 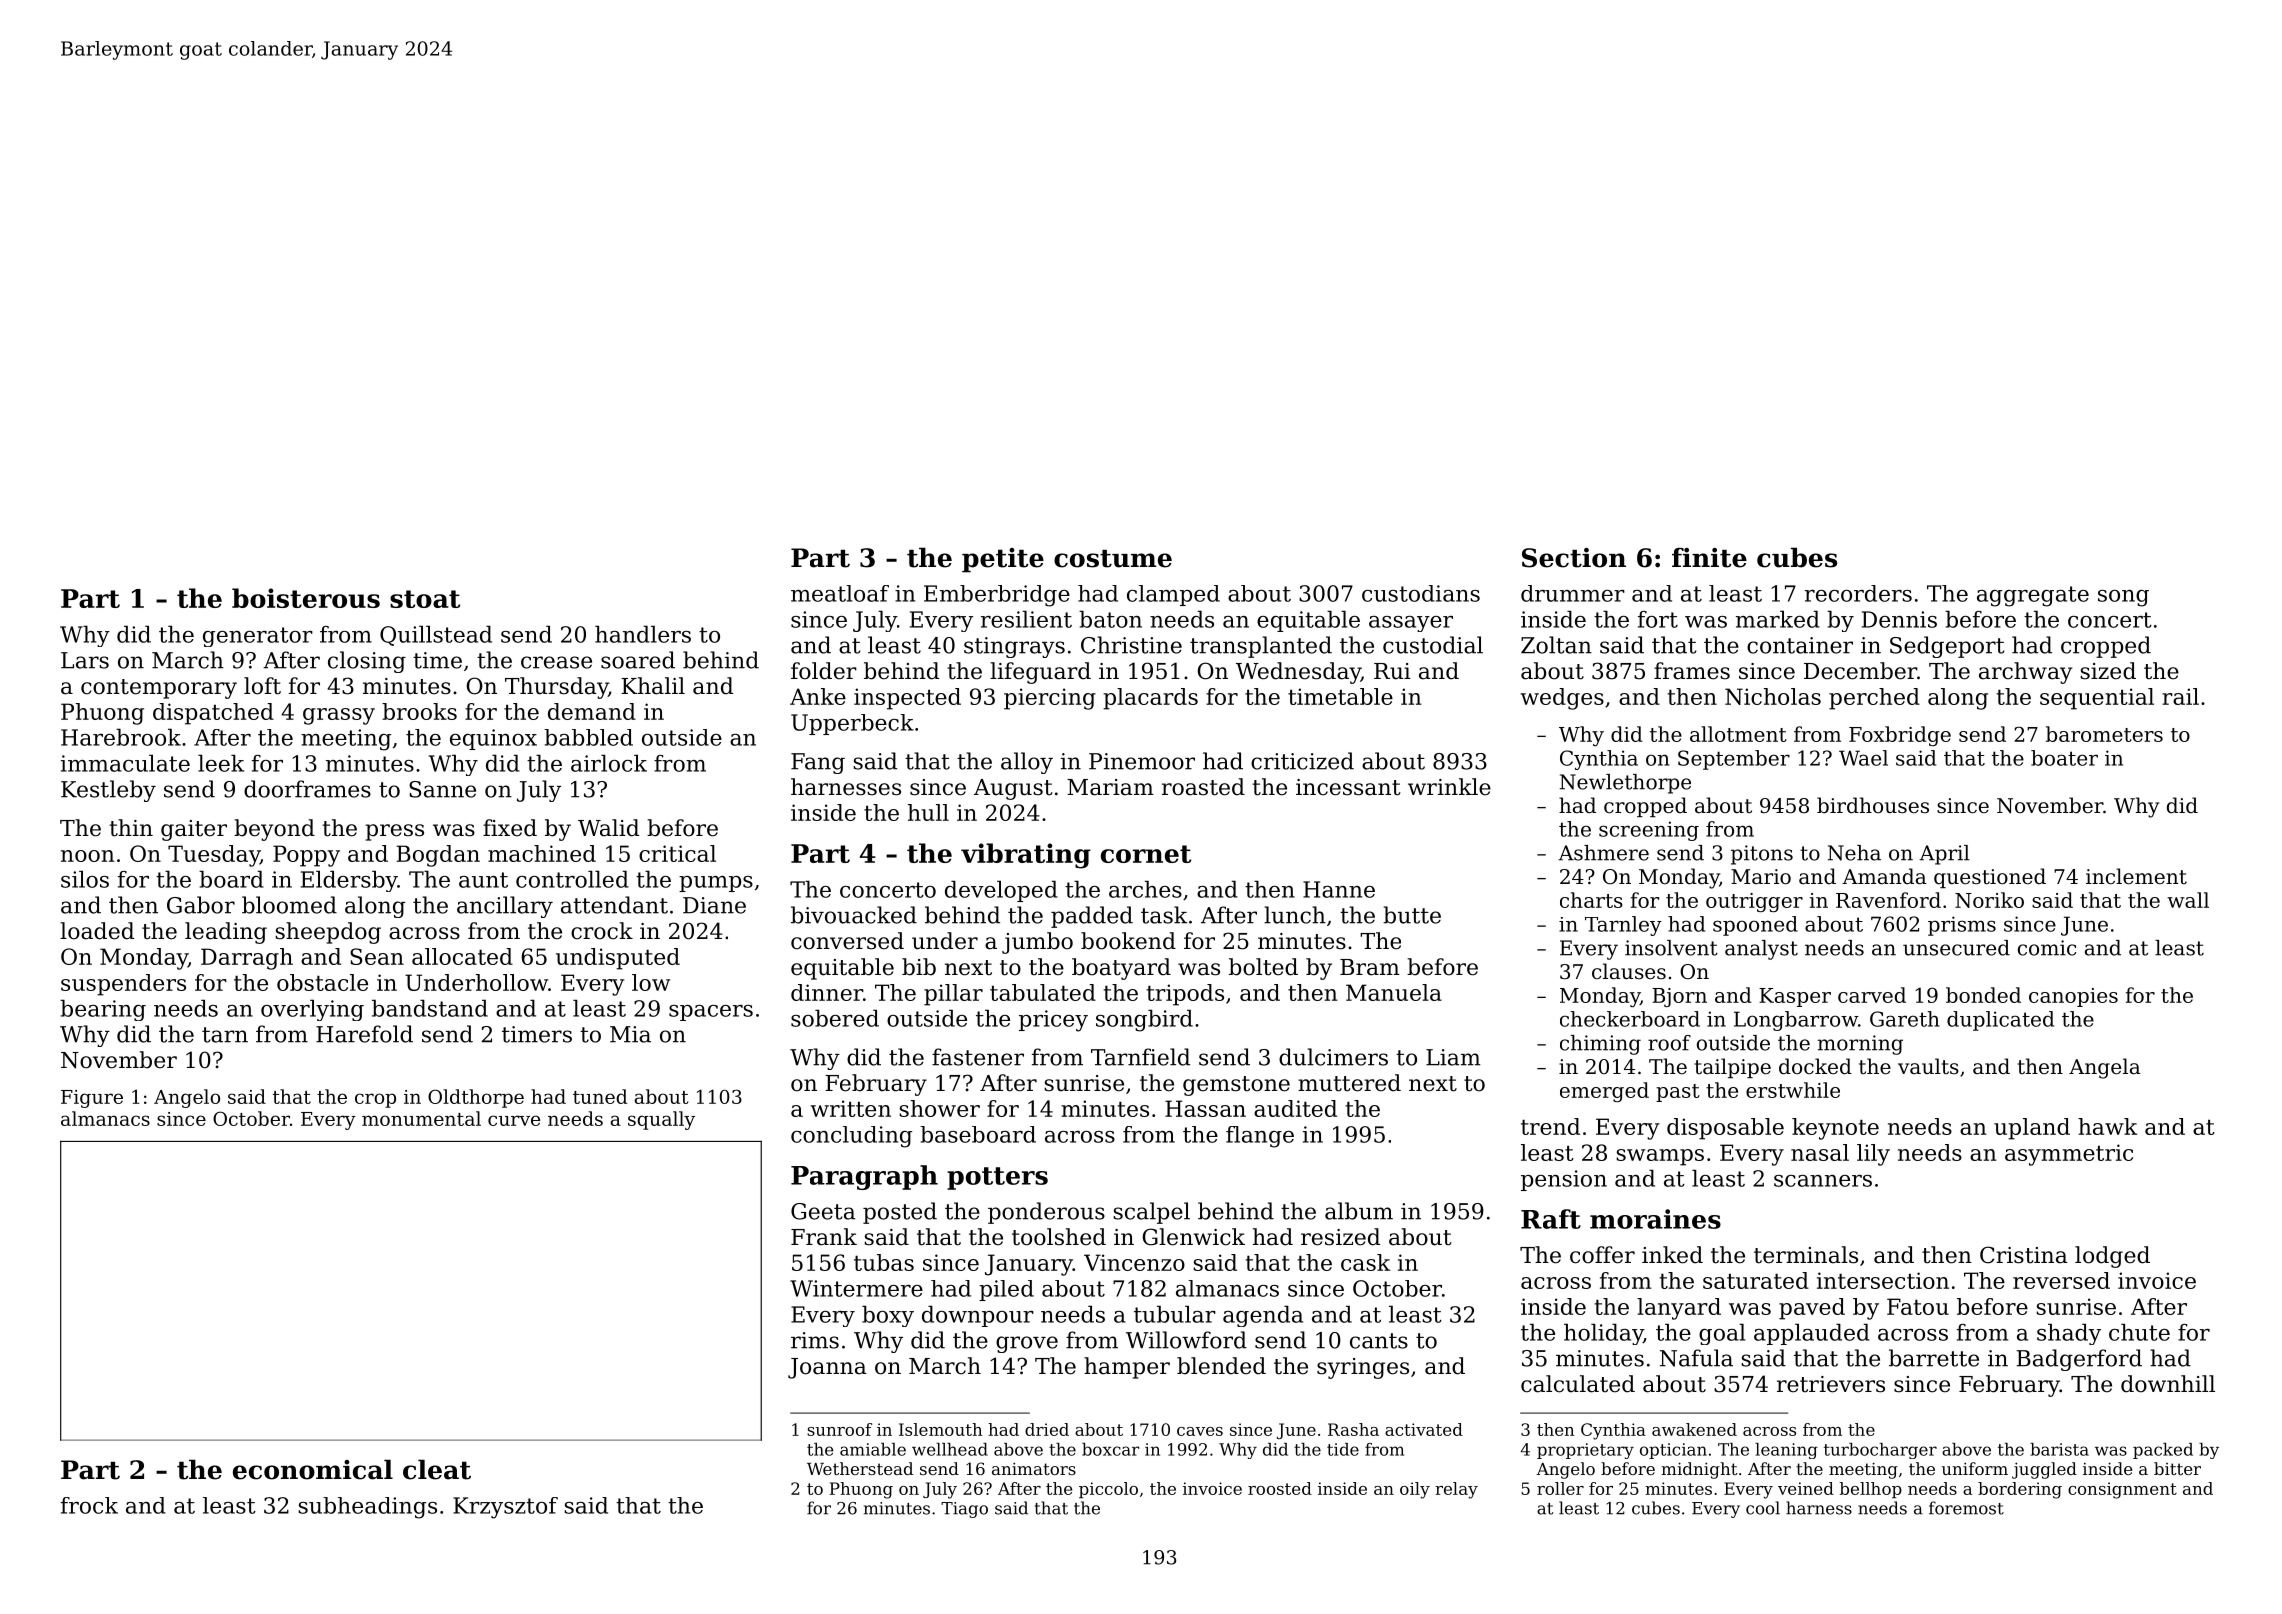 What do you see at coordinates (505, 1508) in the screenshot?
I see `Krzysztof` at bounding box center [505, 1508].
